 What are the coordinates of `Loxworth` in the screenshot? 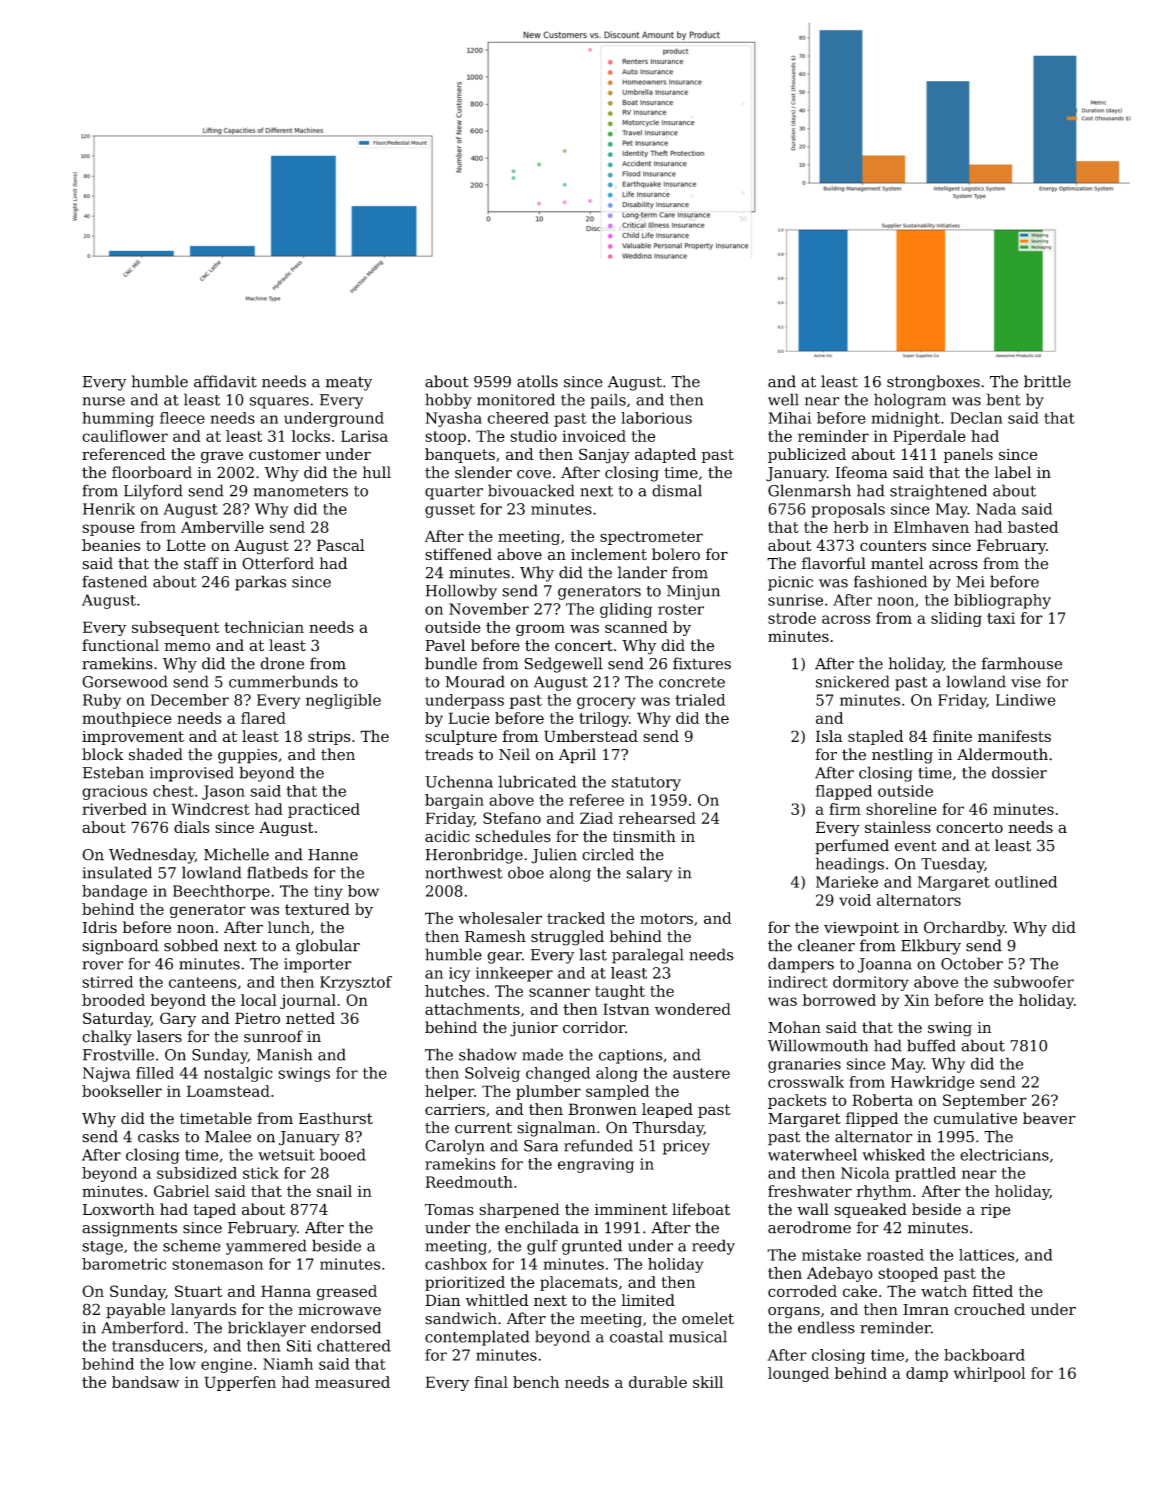 It's located at (119, 1209).
